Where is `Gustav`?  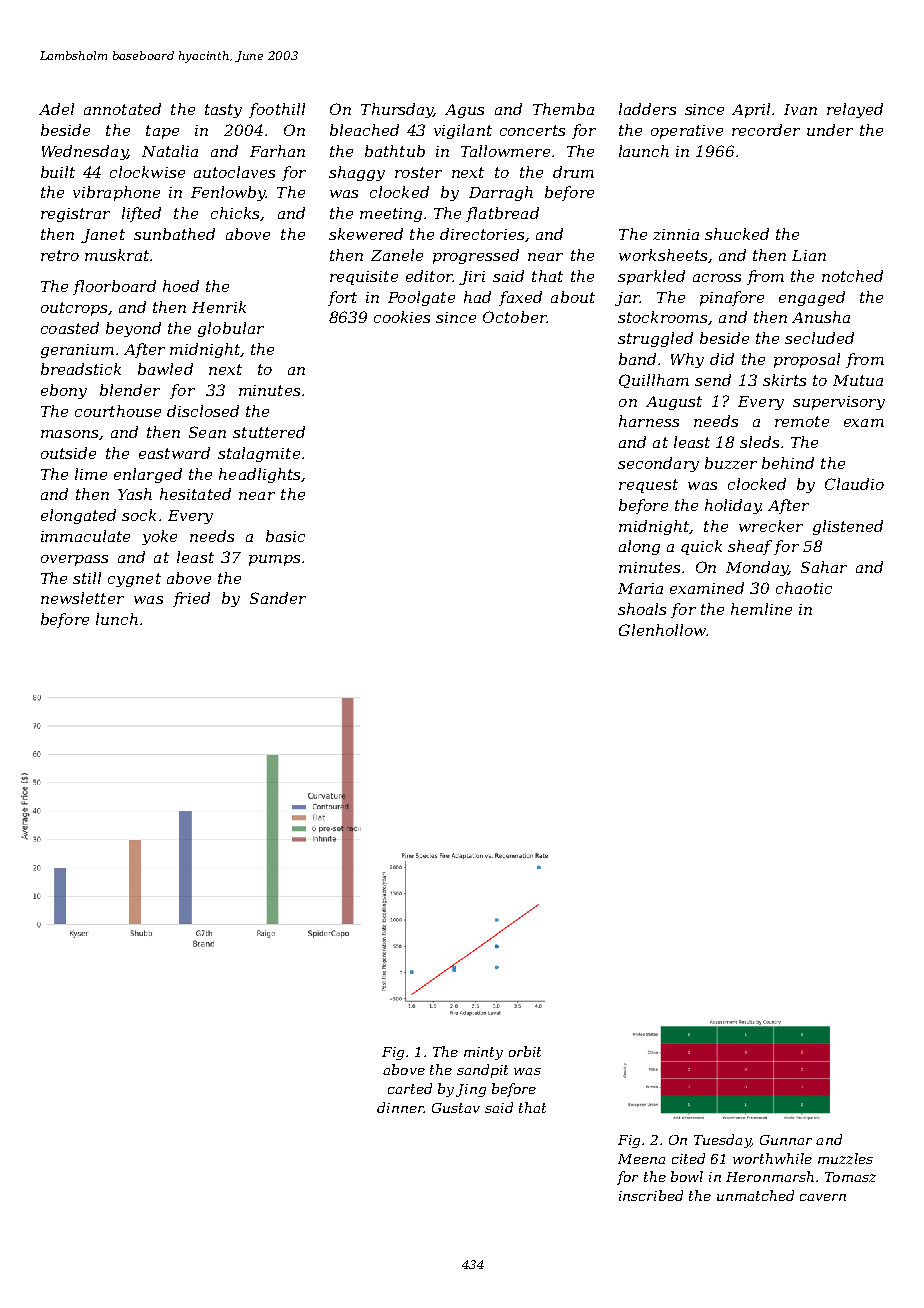
Gustav is located at coordinates (456, 1108).
